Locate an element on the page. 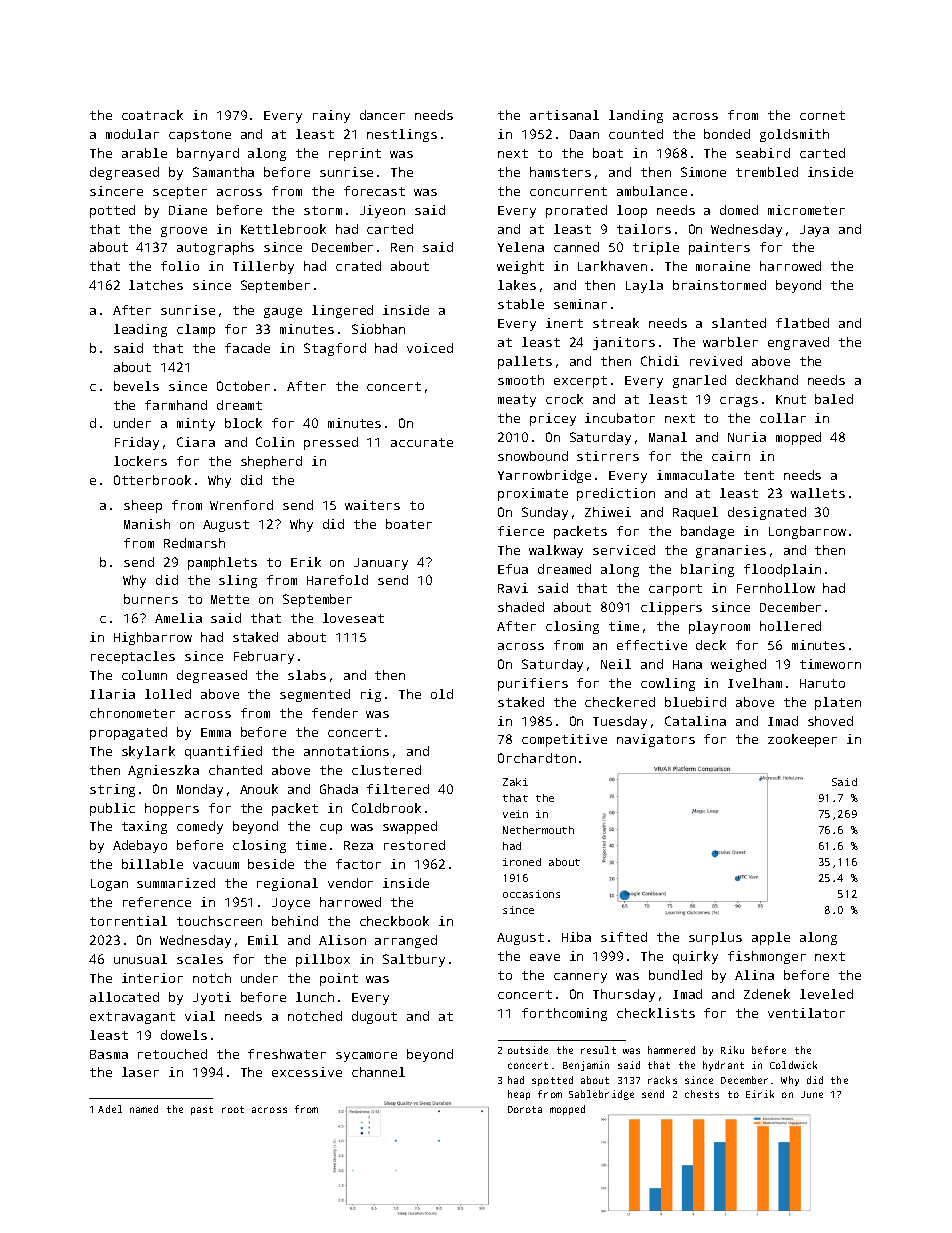  shepherd is located at coordinates (271, 462).
